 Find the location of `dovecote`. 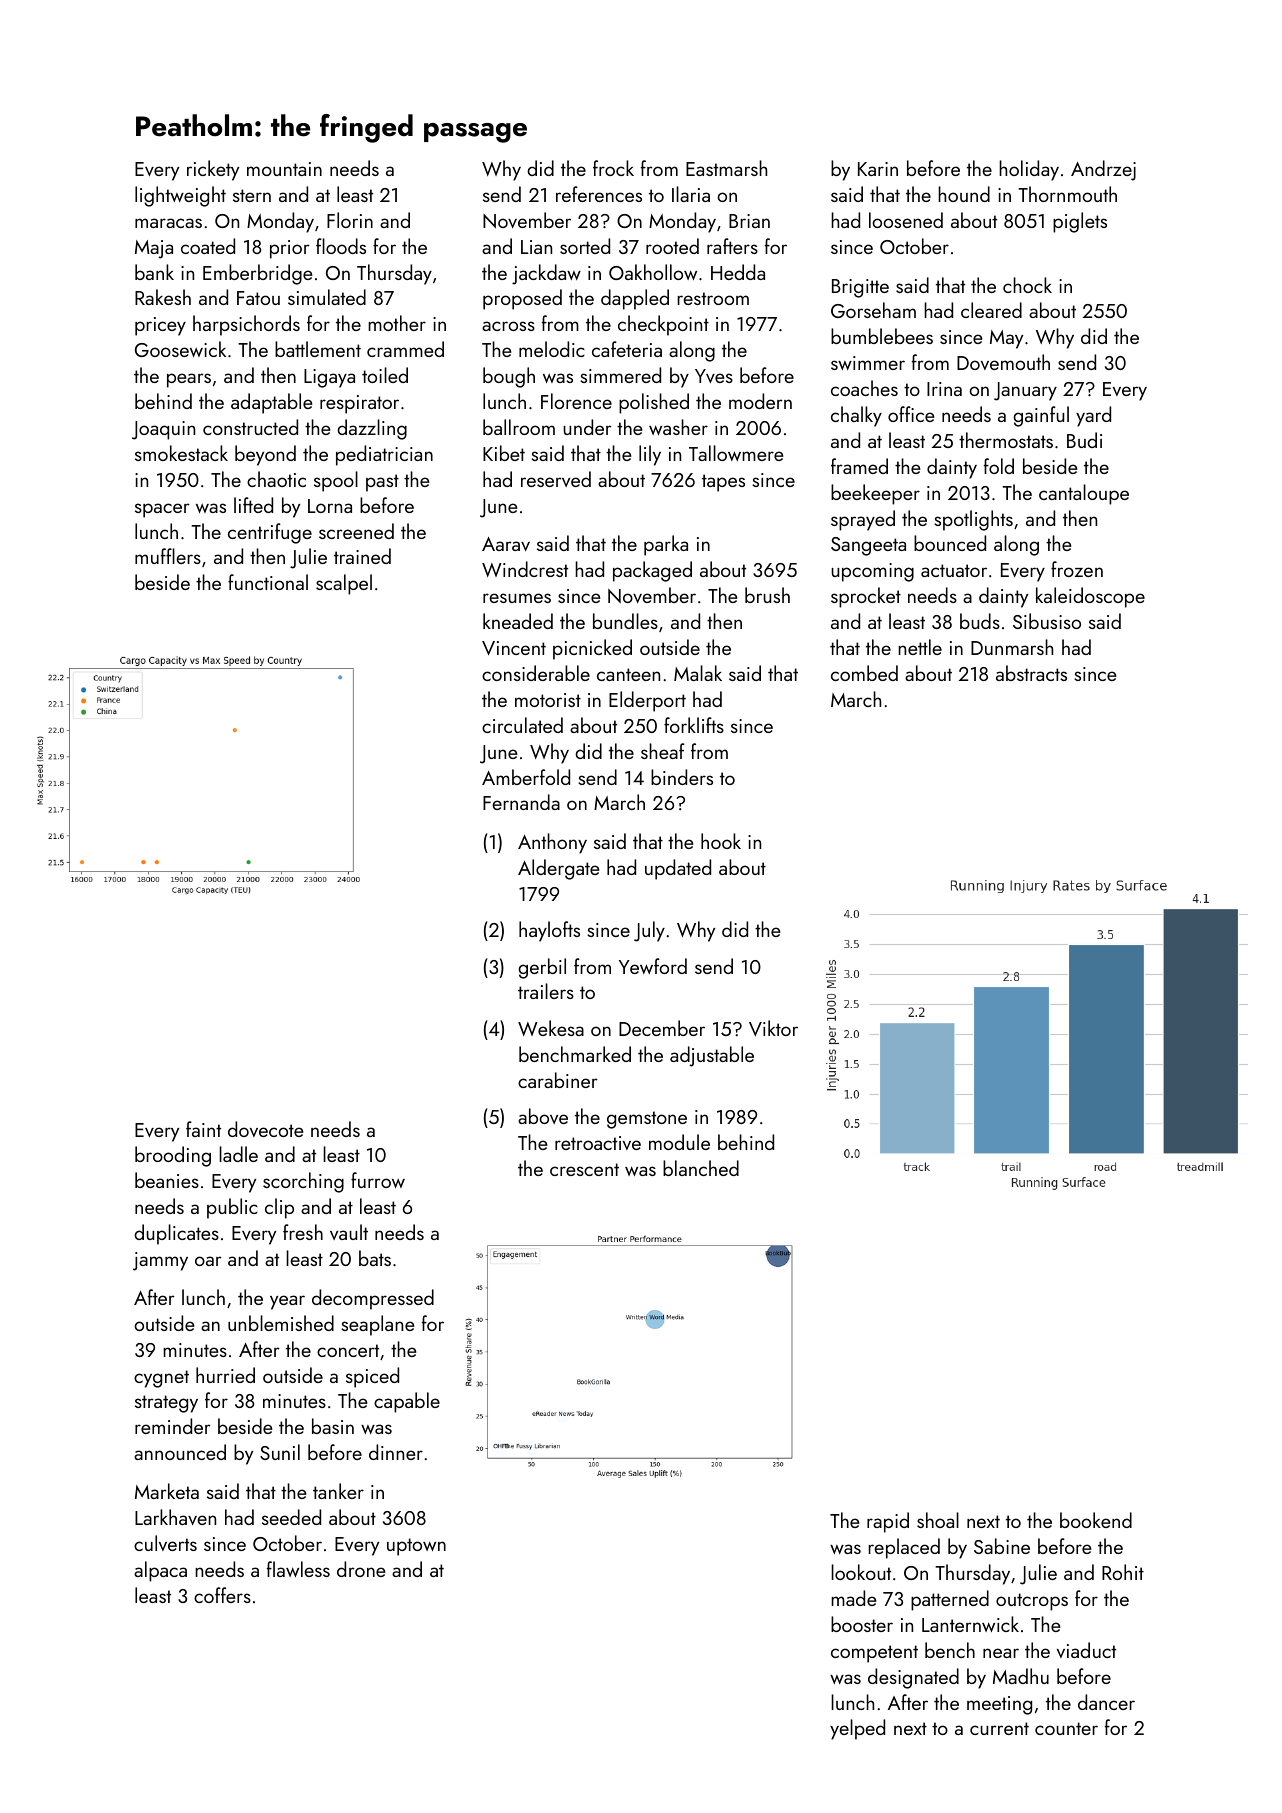

dovecote is located at coordinates (265, 1129).
